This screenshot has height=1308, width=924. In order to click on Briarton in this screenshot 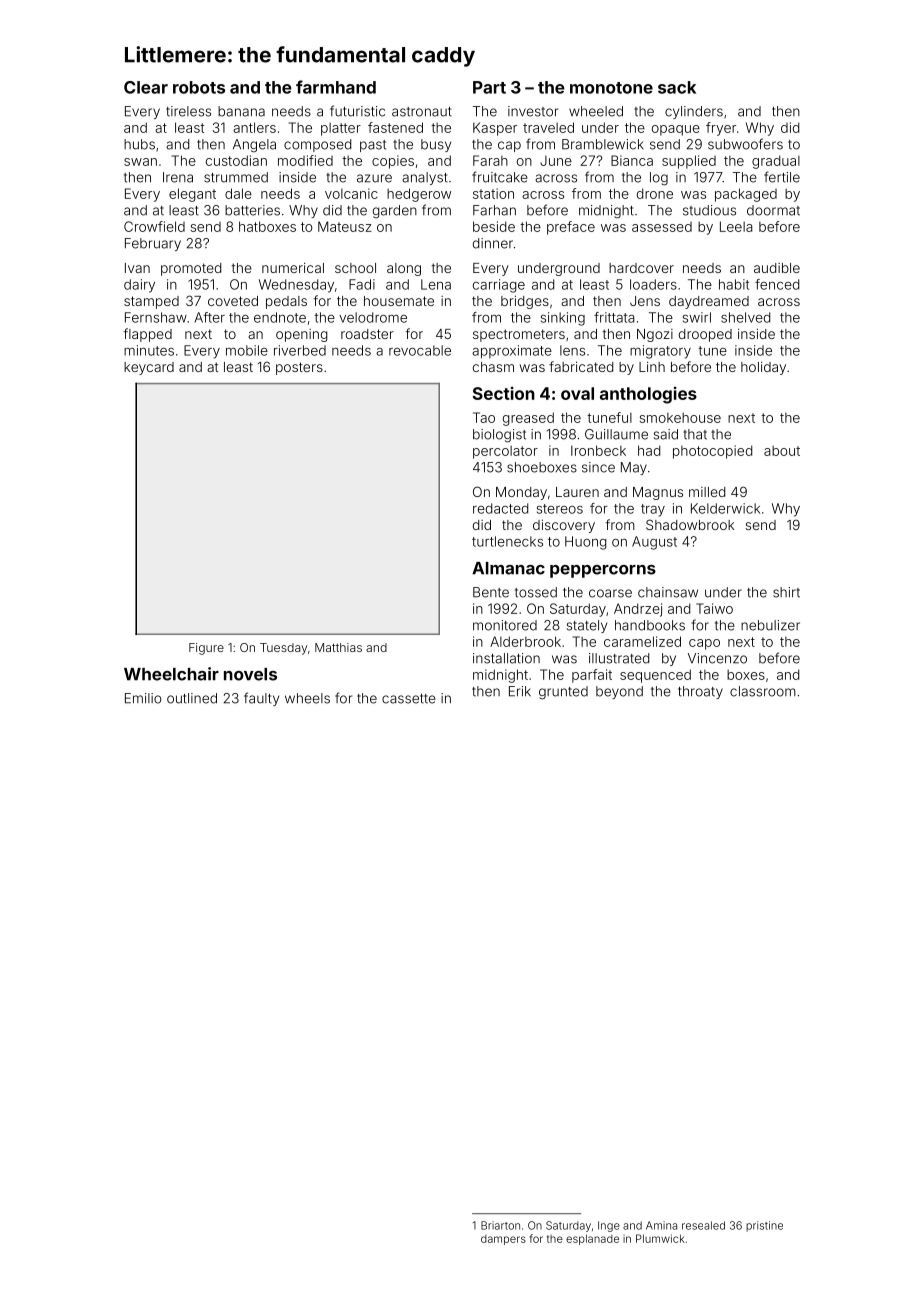, I will do `click(500, 1225)`.
